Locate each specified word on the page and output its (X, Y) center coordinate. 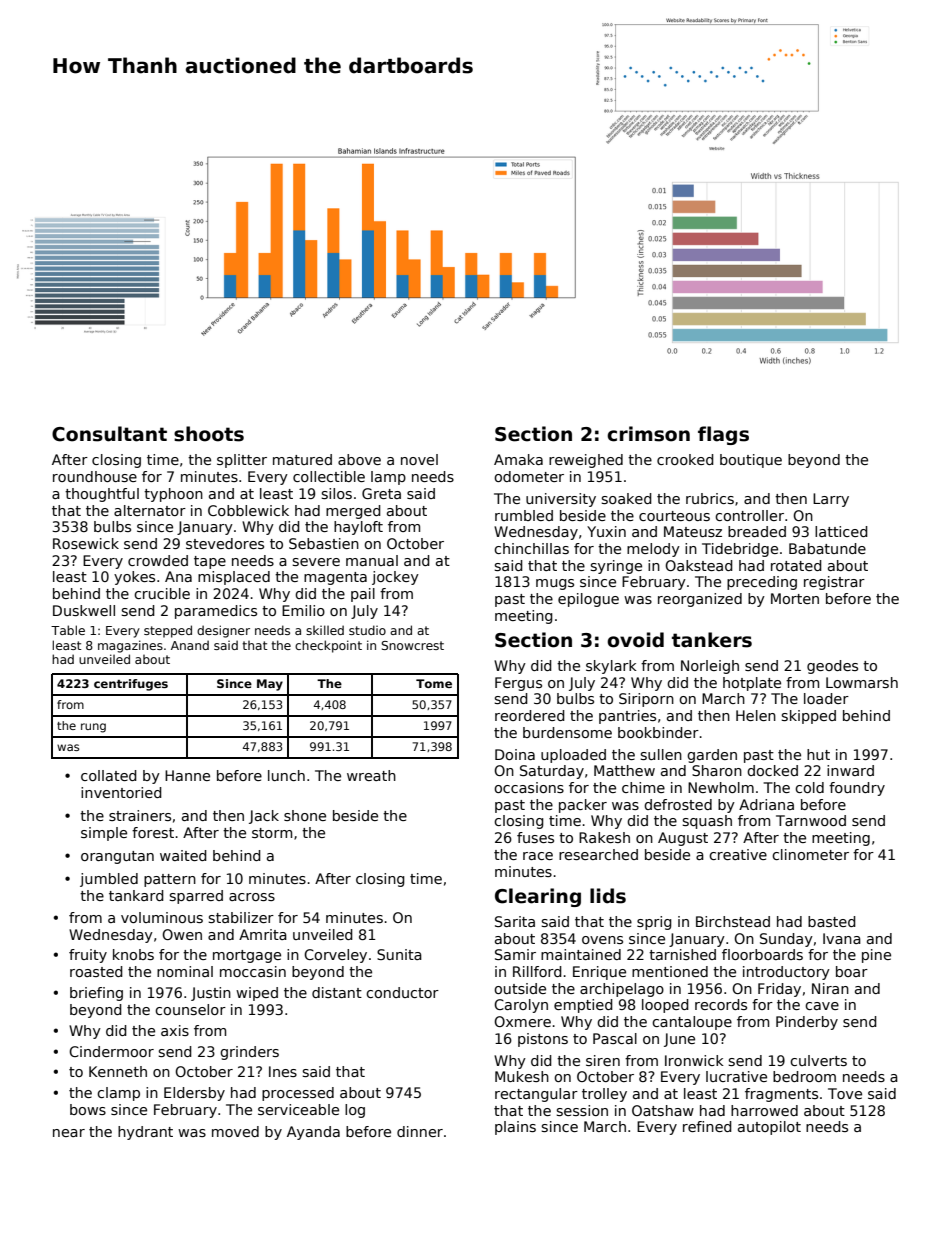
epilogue (588, 600)
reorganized (700, 600)
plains (515, 1128)
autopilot (769, 1128)
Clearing (538, 897)
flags (723, 435)
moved (235, 1131)
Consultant (109, 434)
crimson (648, 434)
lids (608, 896)
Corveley (335, 956)
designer (223, 631)
